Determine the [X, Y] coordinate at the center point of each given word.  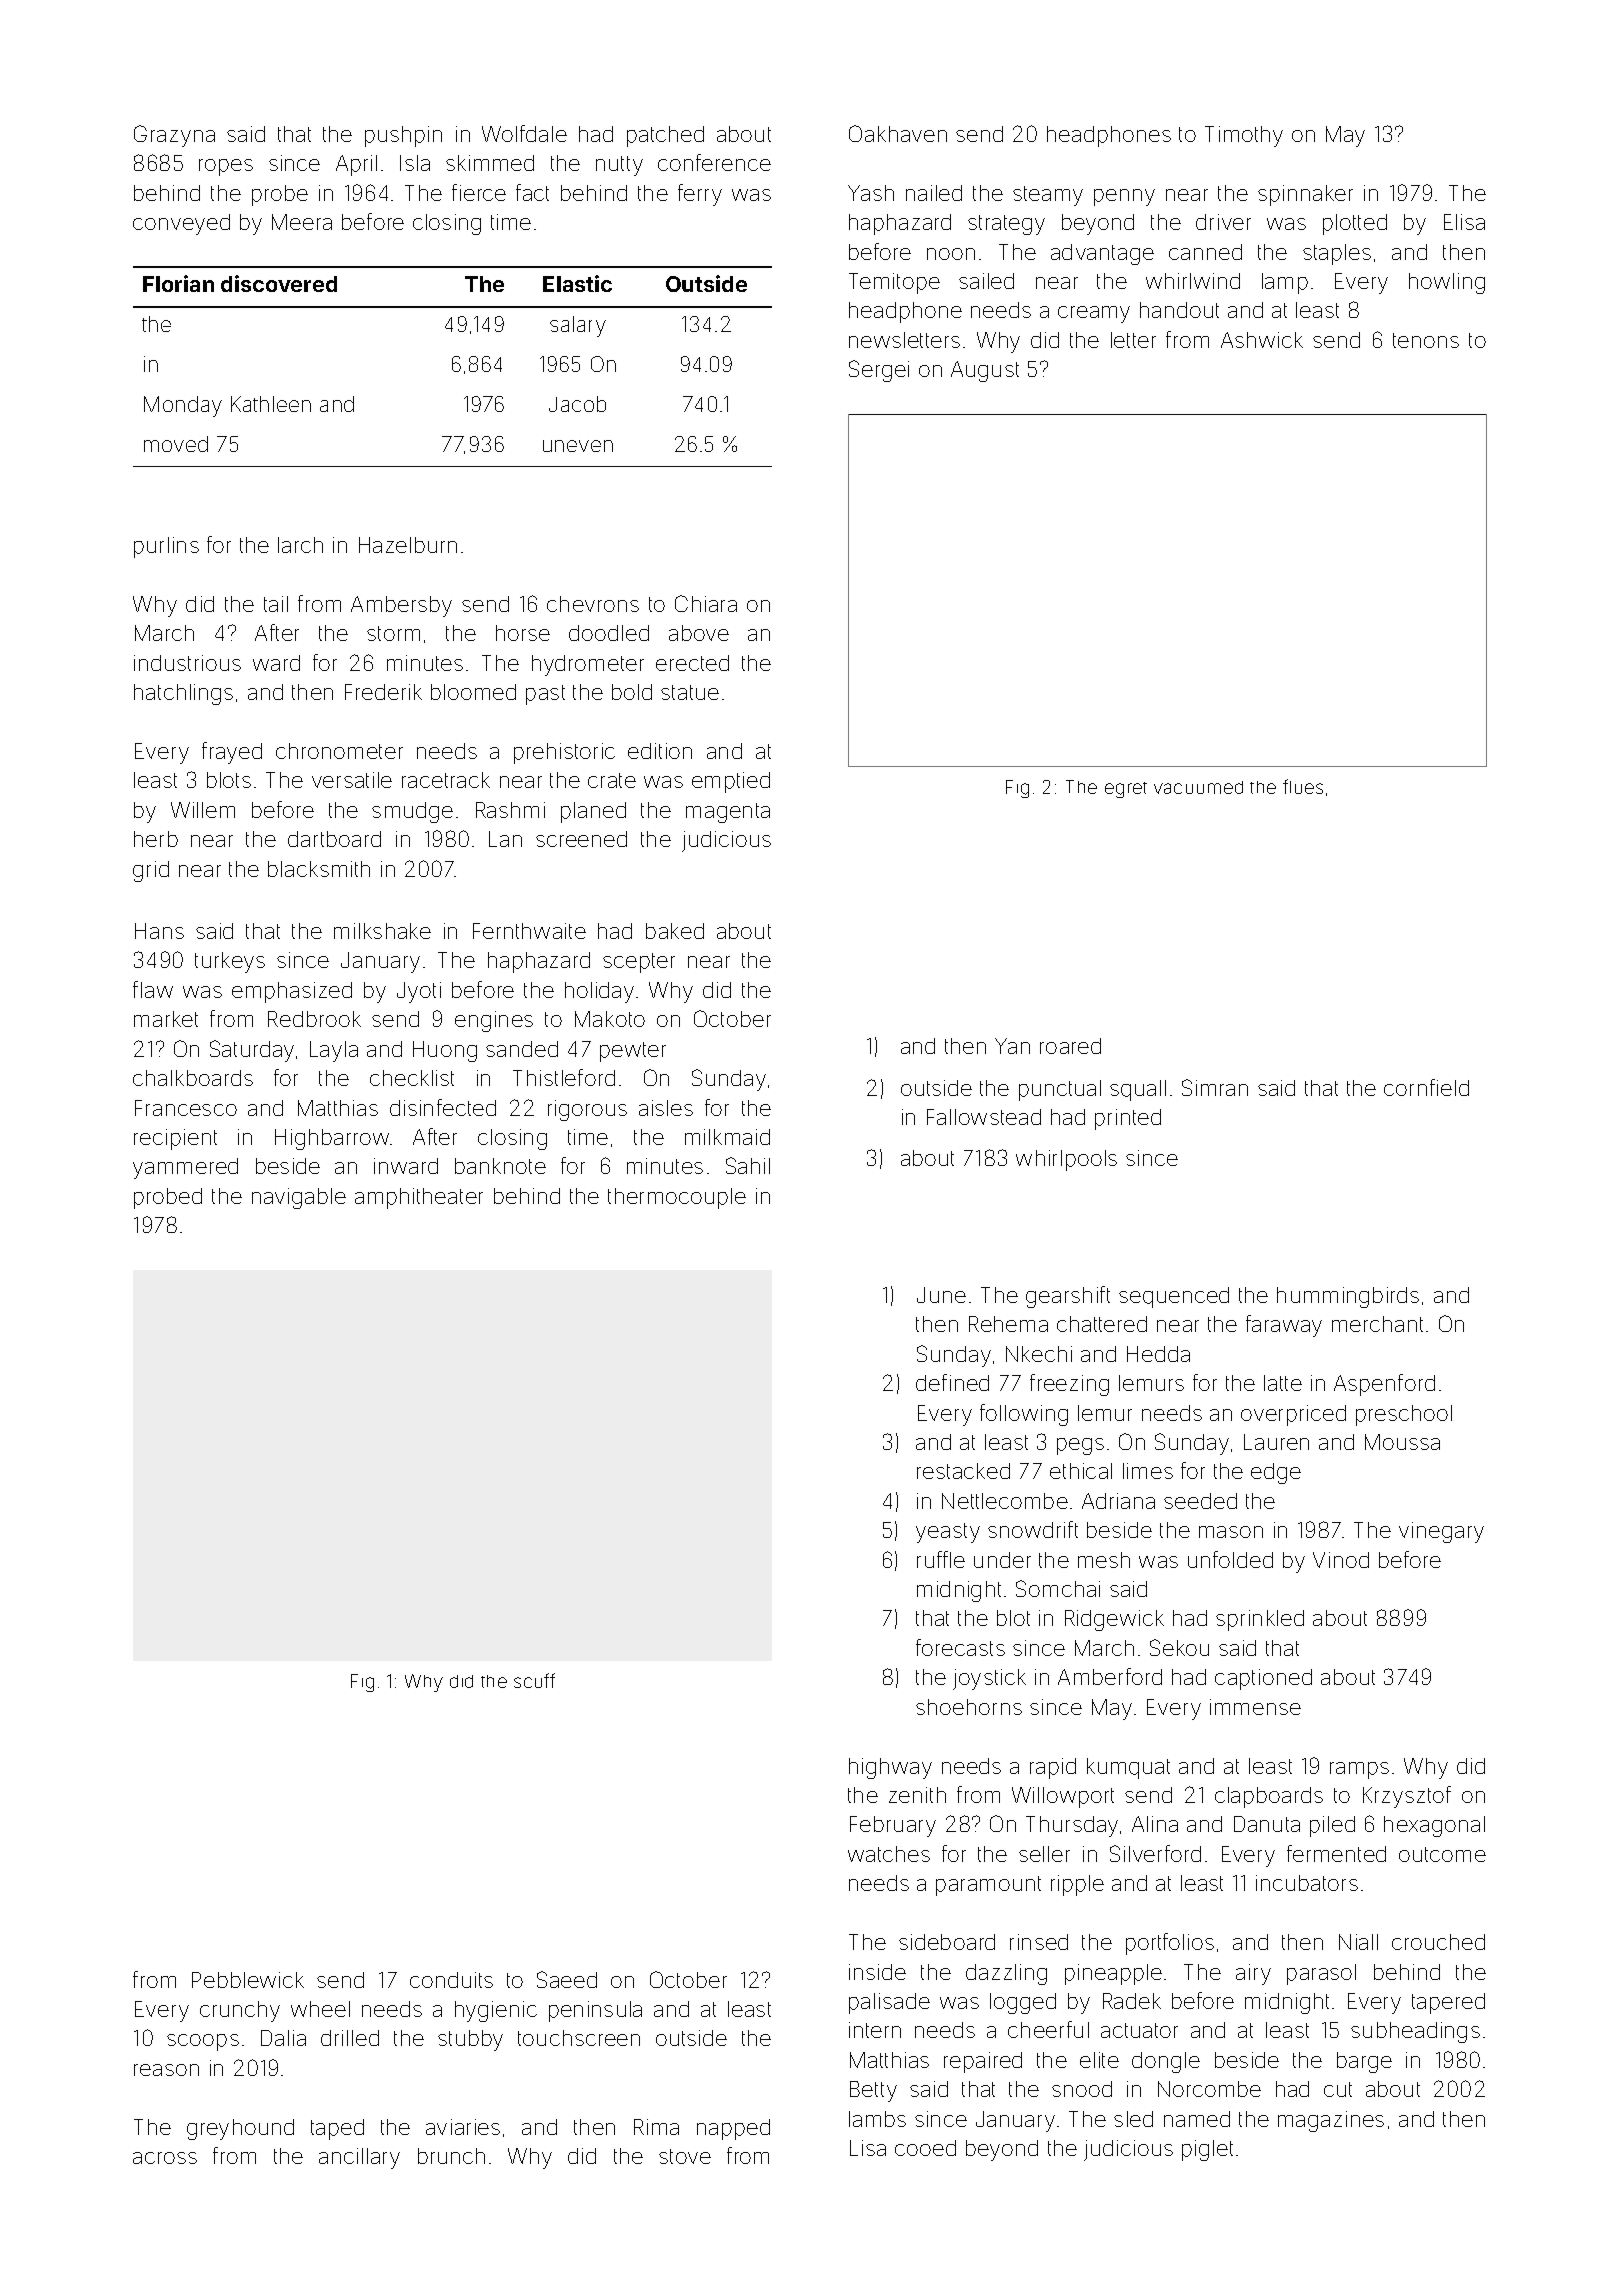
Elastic [577, 283]
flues [1303, 786]
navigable [299, 1198]
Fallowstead [984, 1117]
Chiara [706, 603]
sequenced [1174, 1297]
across [165, 2158]
